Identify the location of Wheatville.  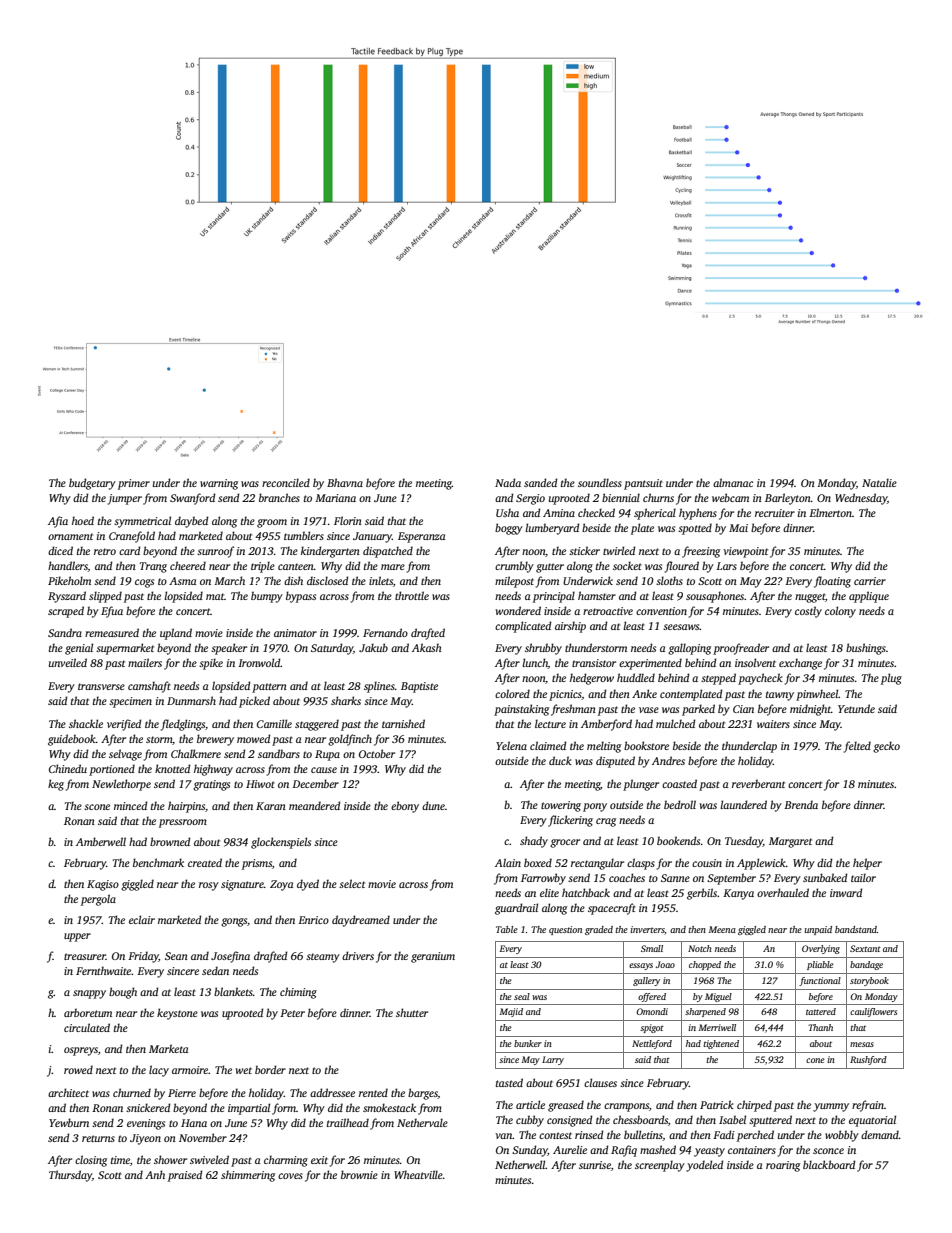
(418, 1174).
